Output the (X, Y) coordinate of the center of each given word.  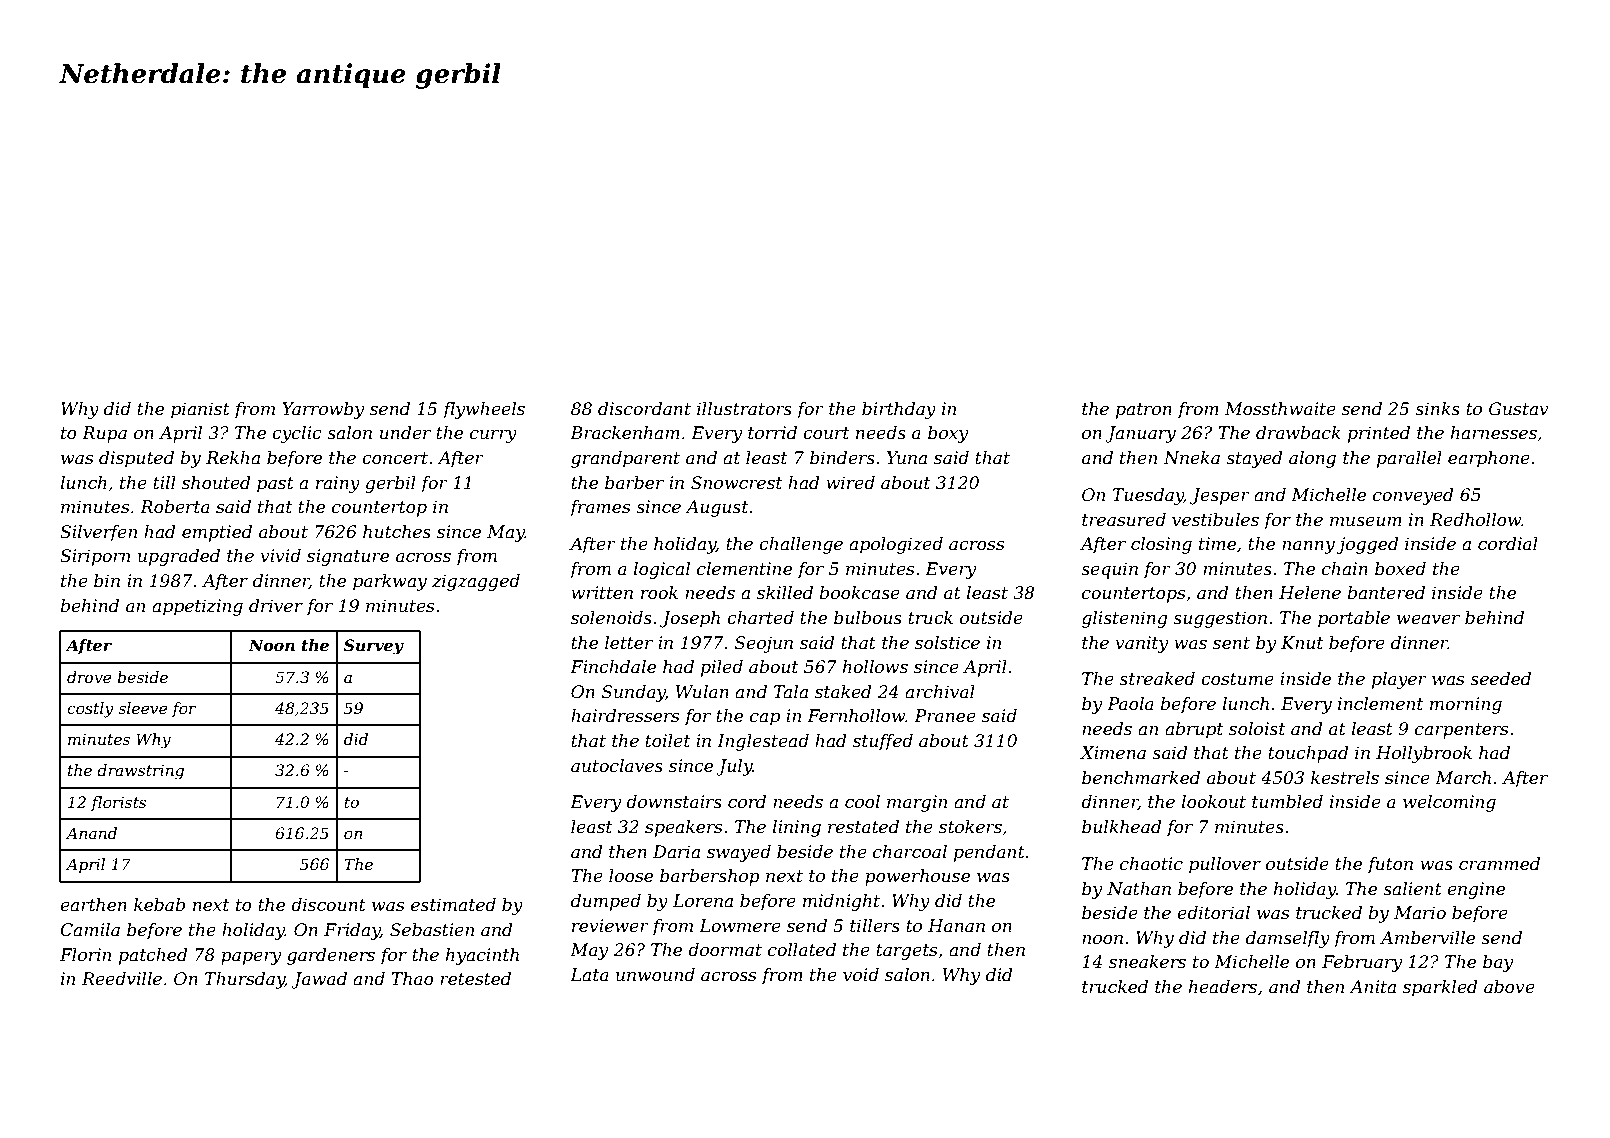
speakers (683, 828)
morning (1466, 705)
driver (276, 606)
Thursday (245, 980)
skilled (785, 592)
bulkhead (1122, 827)
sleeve (143, 708)
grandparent (625, 459)
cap (765, 719)
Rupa (104, 434)
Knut (1302, 643)
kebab (159, 904)
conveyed (1413, 496)
